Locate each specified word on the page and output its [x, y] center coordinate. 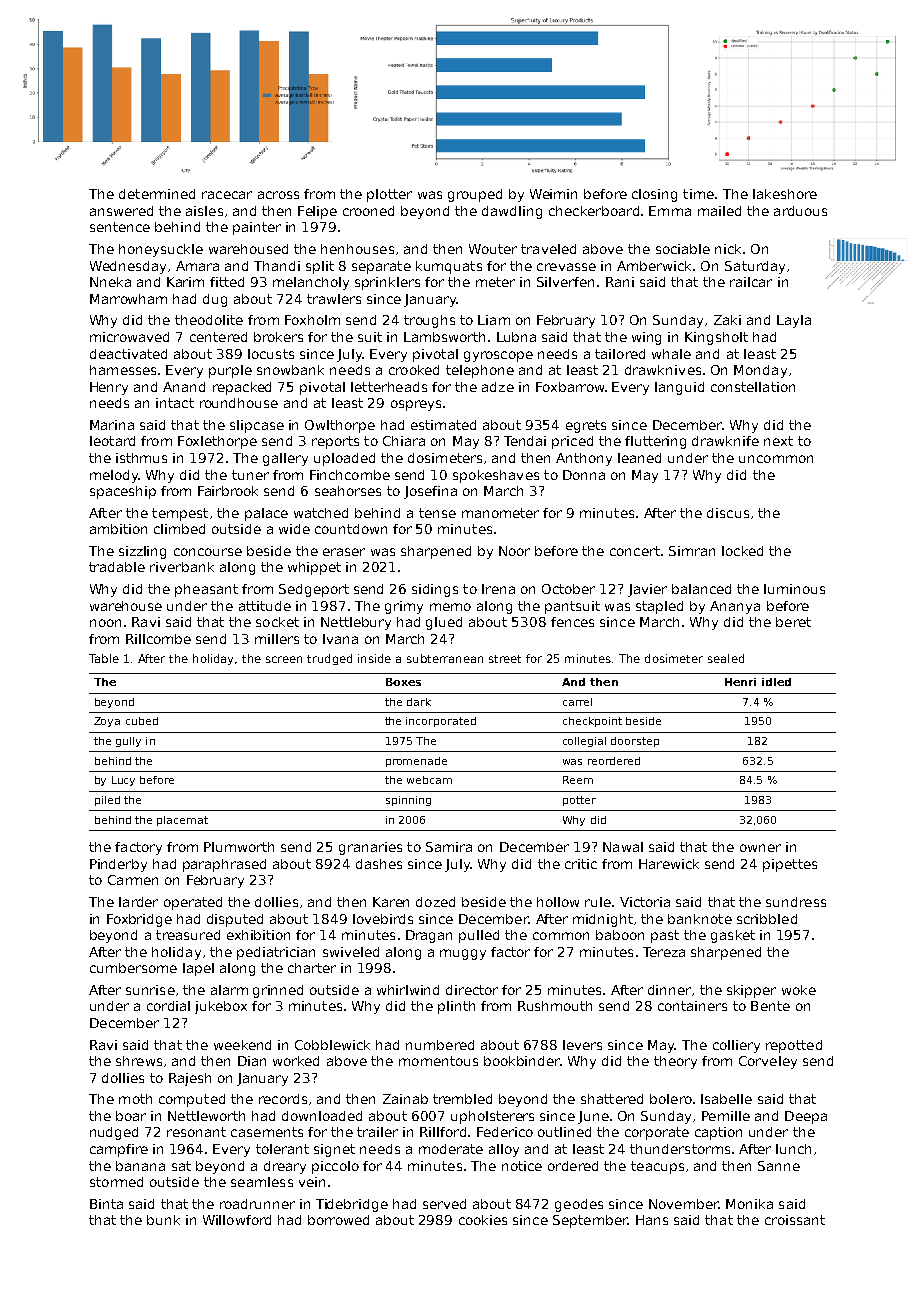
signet [334, 1150]
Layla [794, 321]
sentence [120, 227]
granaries [370, 848]
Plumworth [239, 847]
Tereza [664, 952]
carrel [577, 702]
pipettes [790, 865]
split [320, 267]
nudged [114, 1133]
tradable [117, 567]
